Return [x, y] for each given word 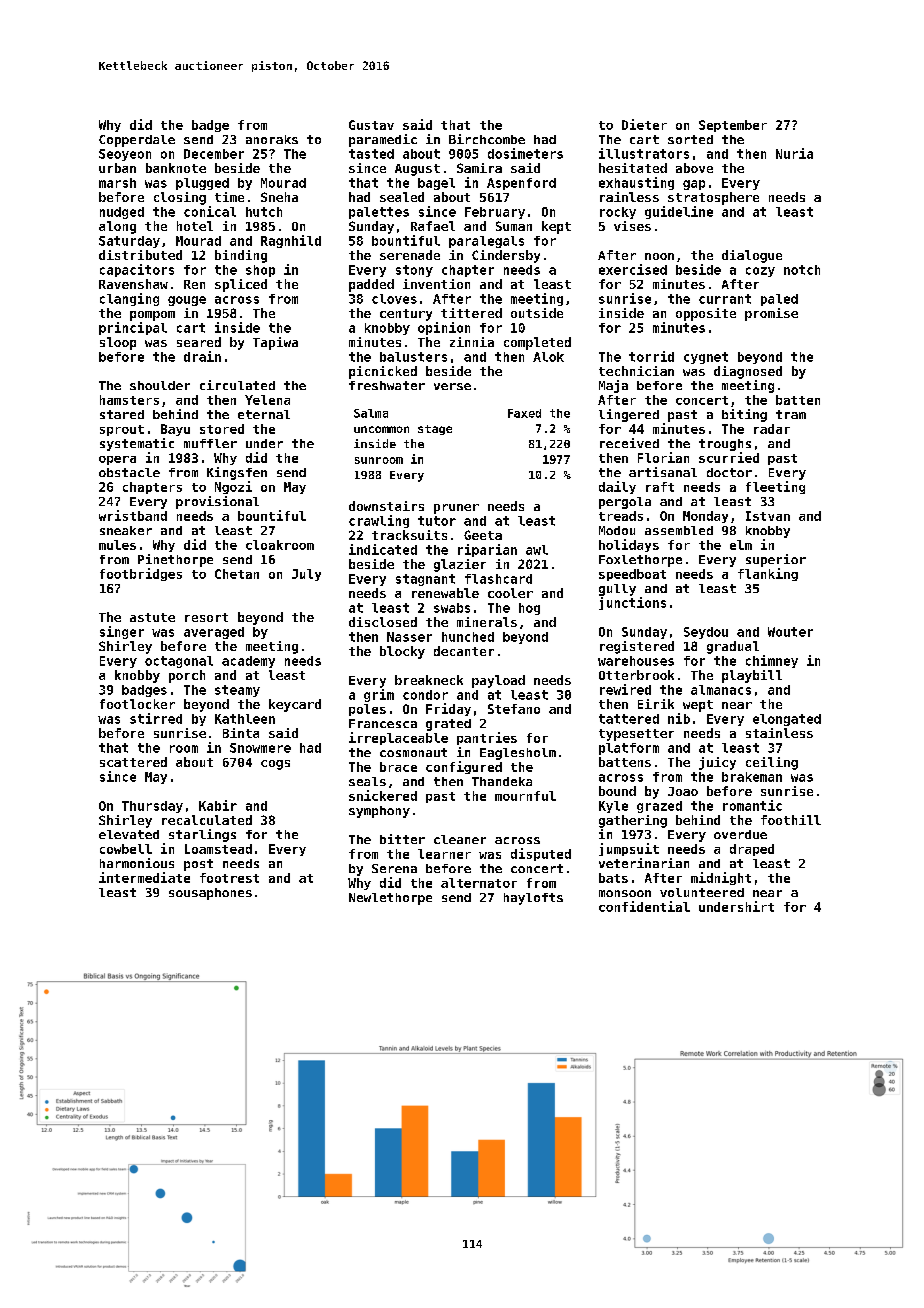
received [629, 443]
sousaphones [210, 894]
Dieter [644, 124]
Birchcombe [487, 139]
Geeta [483, 535]
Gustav [371, 125]
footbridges [141, 574]
